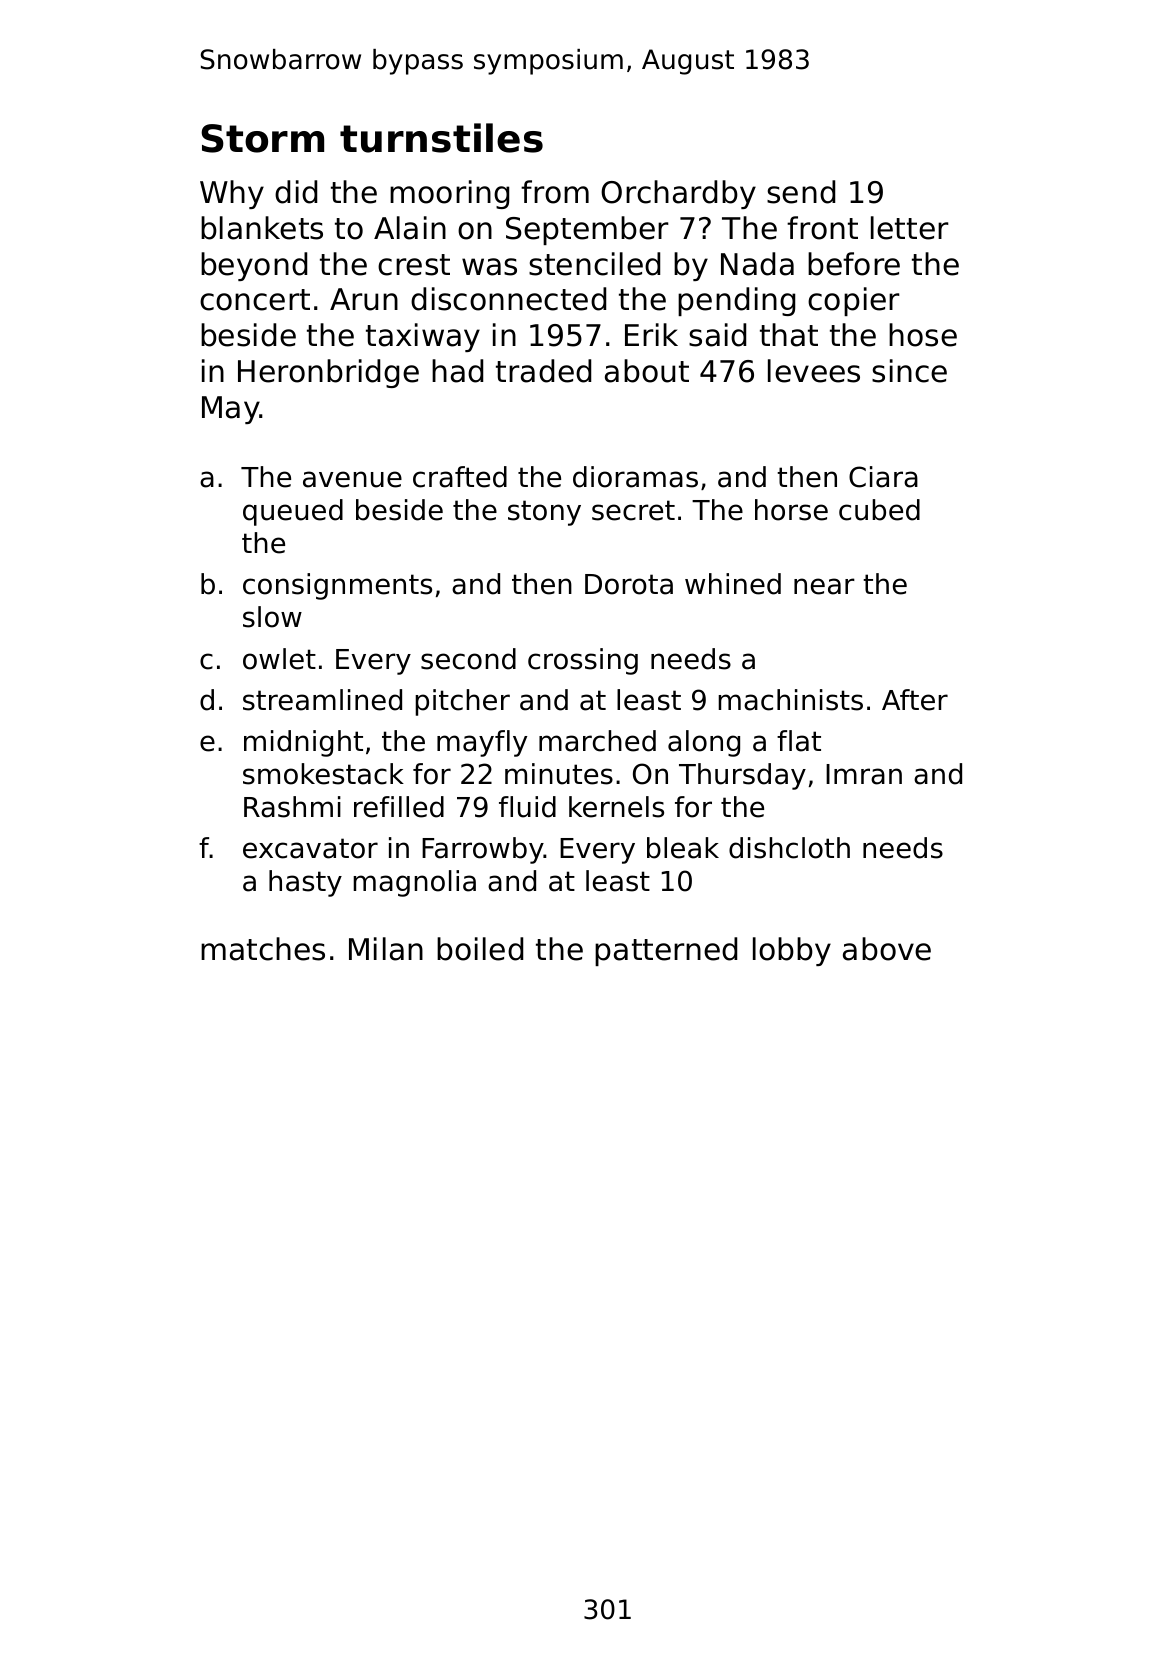 This image has width=1165, height=1654. Describe the element at coordinates (923, 335) in the image. I see `hose` at that location.
